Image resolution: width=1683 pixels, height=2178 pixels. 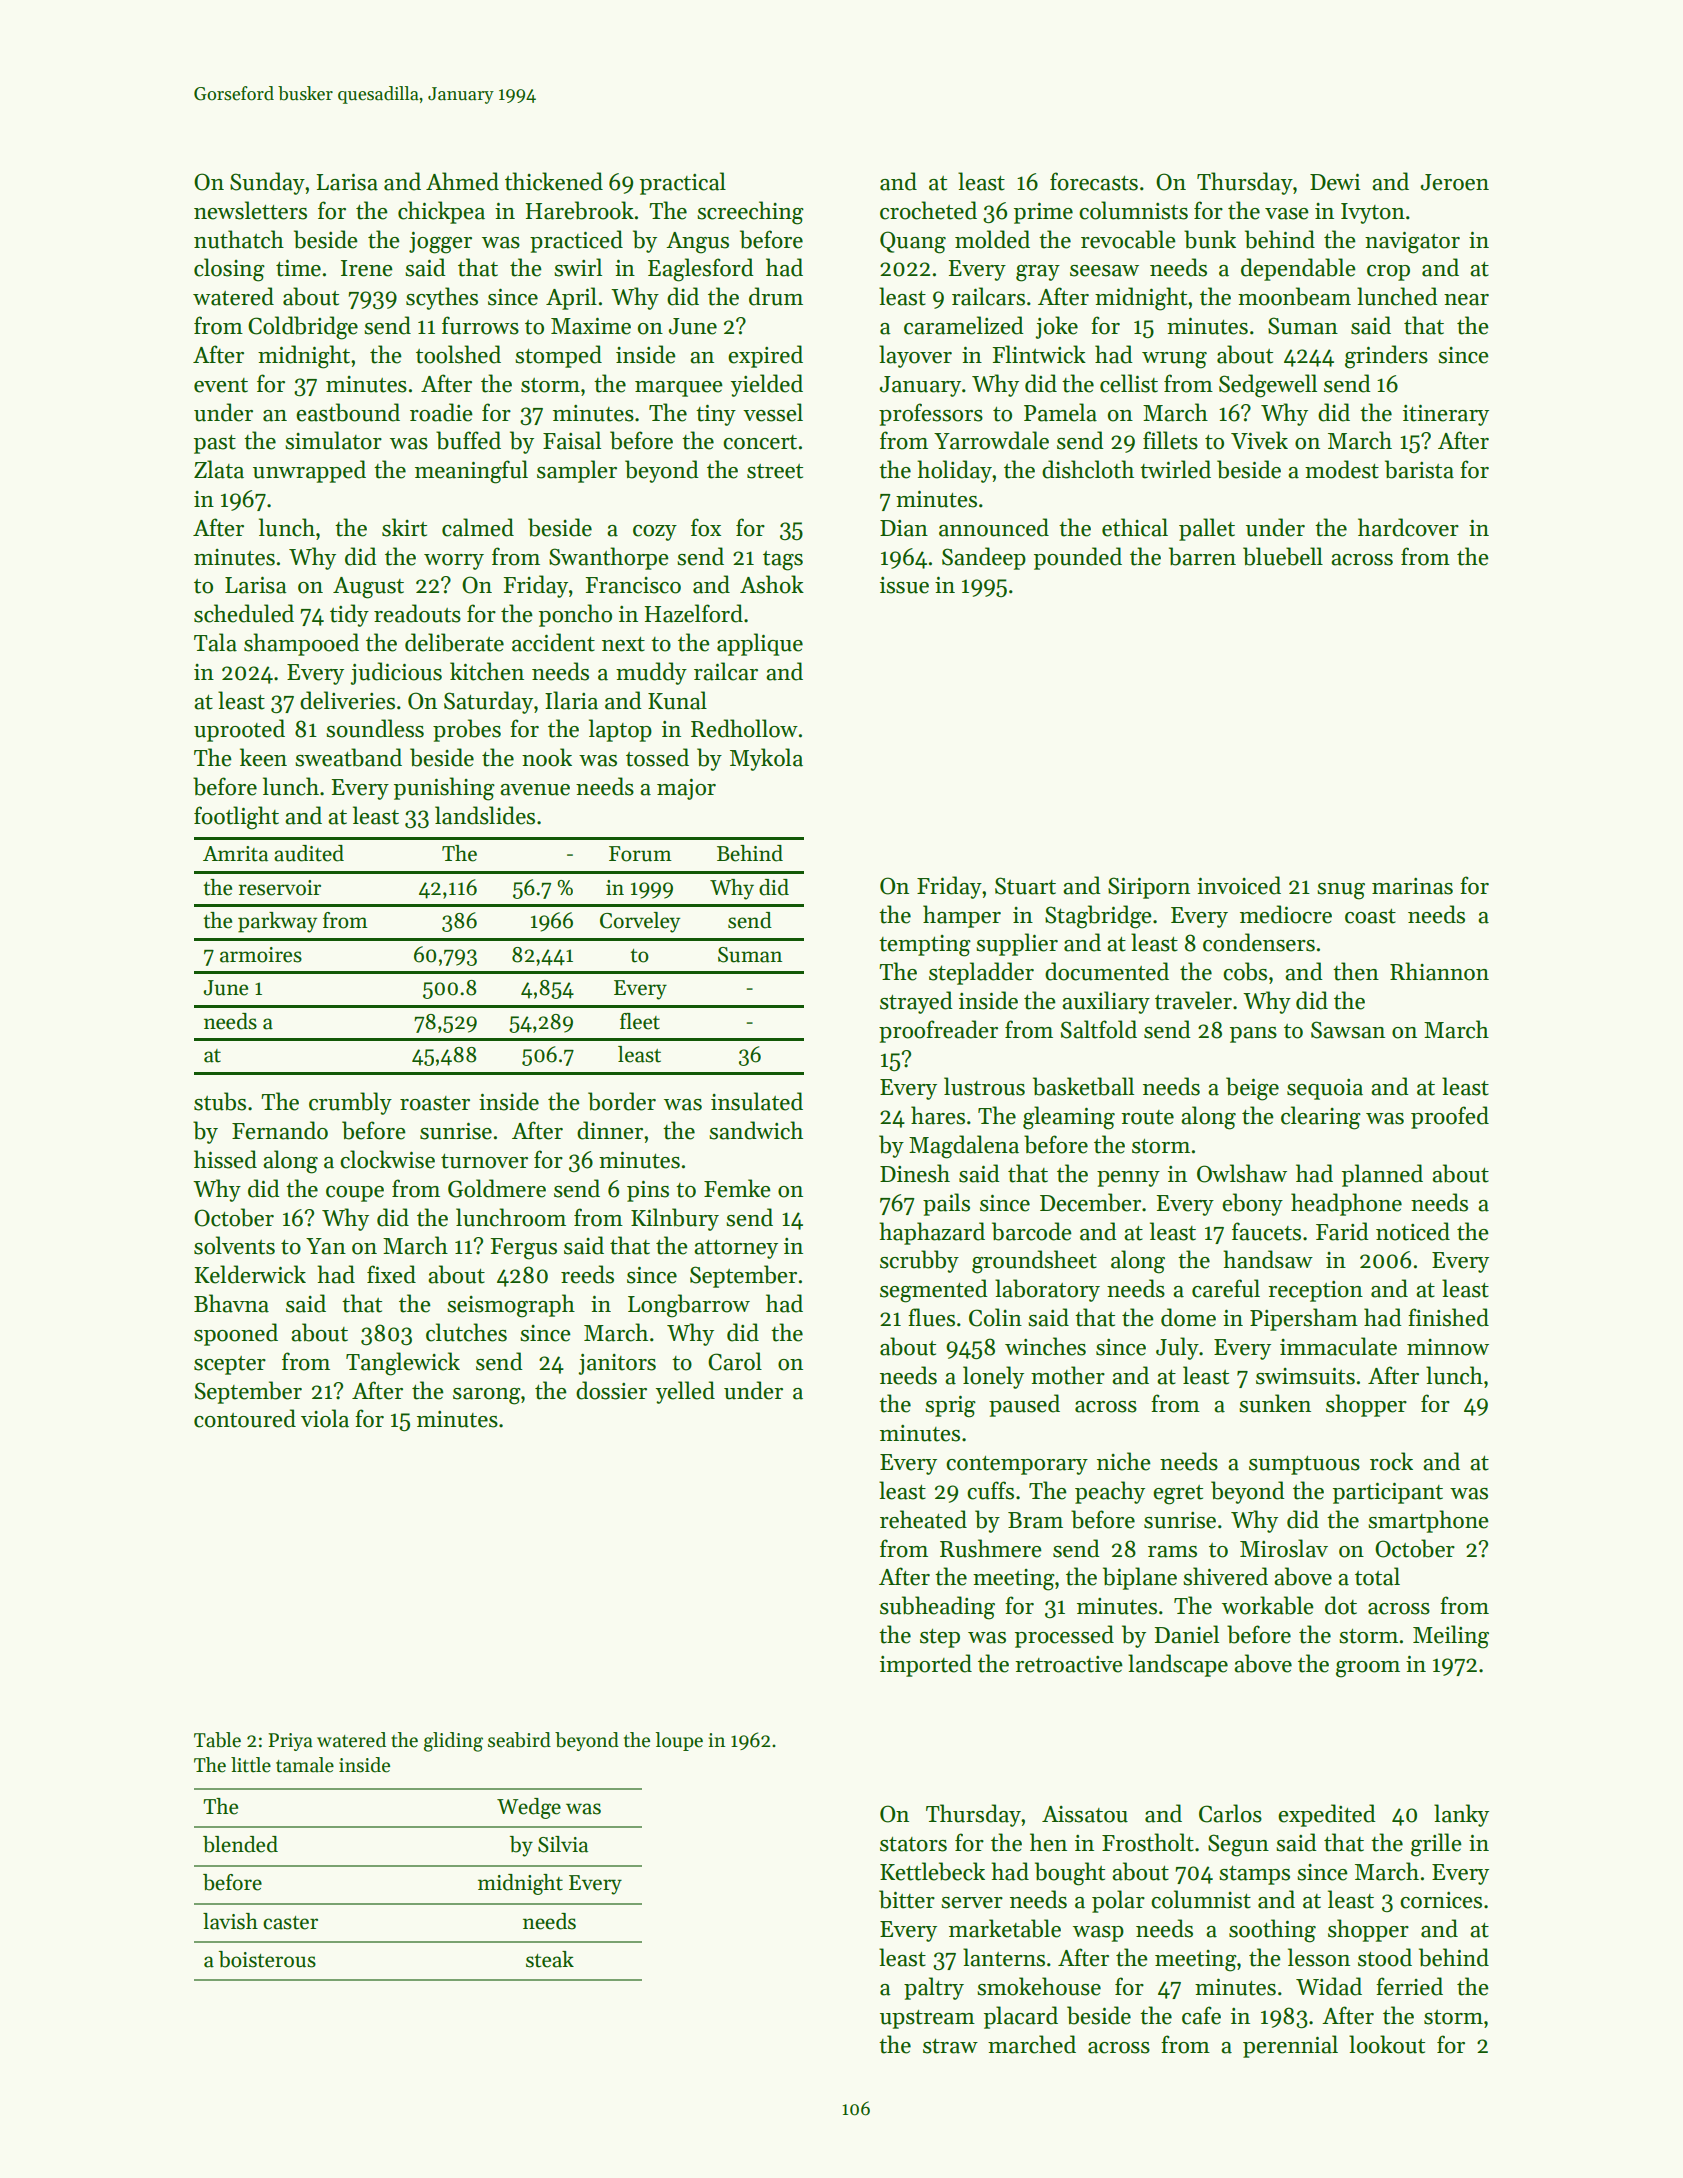 What do you see at coordinates (1341, 891) in the screenshot?
I see `snug` at bounding box center [1341, 891].
